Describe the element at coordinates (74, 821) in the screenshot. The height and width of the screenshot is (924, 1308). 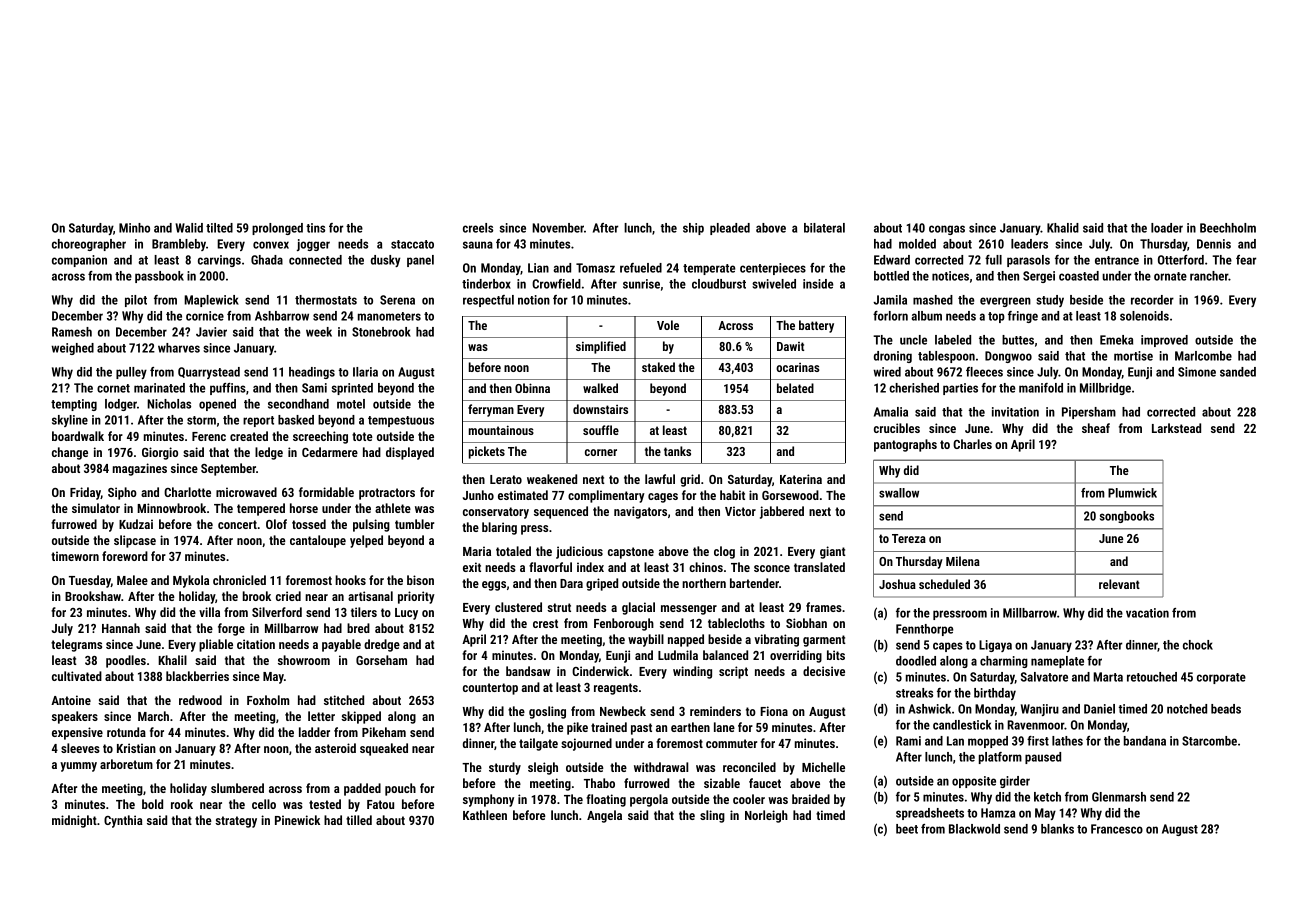
I see `midnight` at that location.
